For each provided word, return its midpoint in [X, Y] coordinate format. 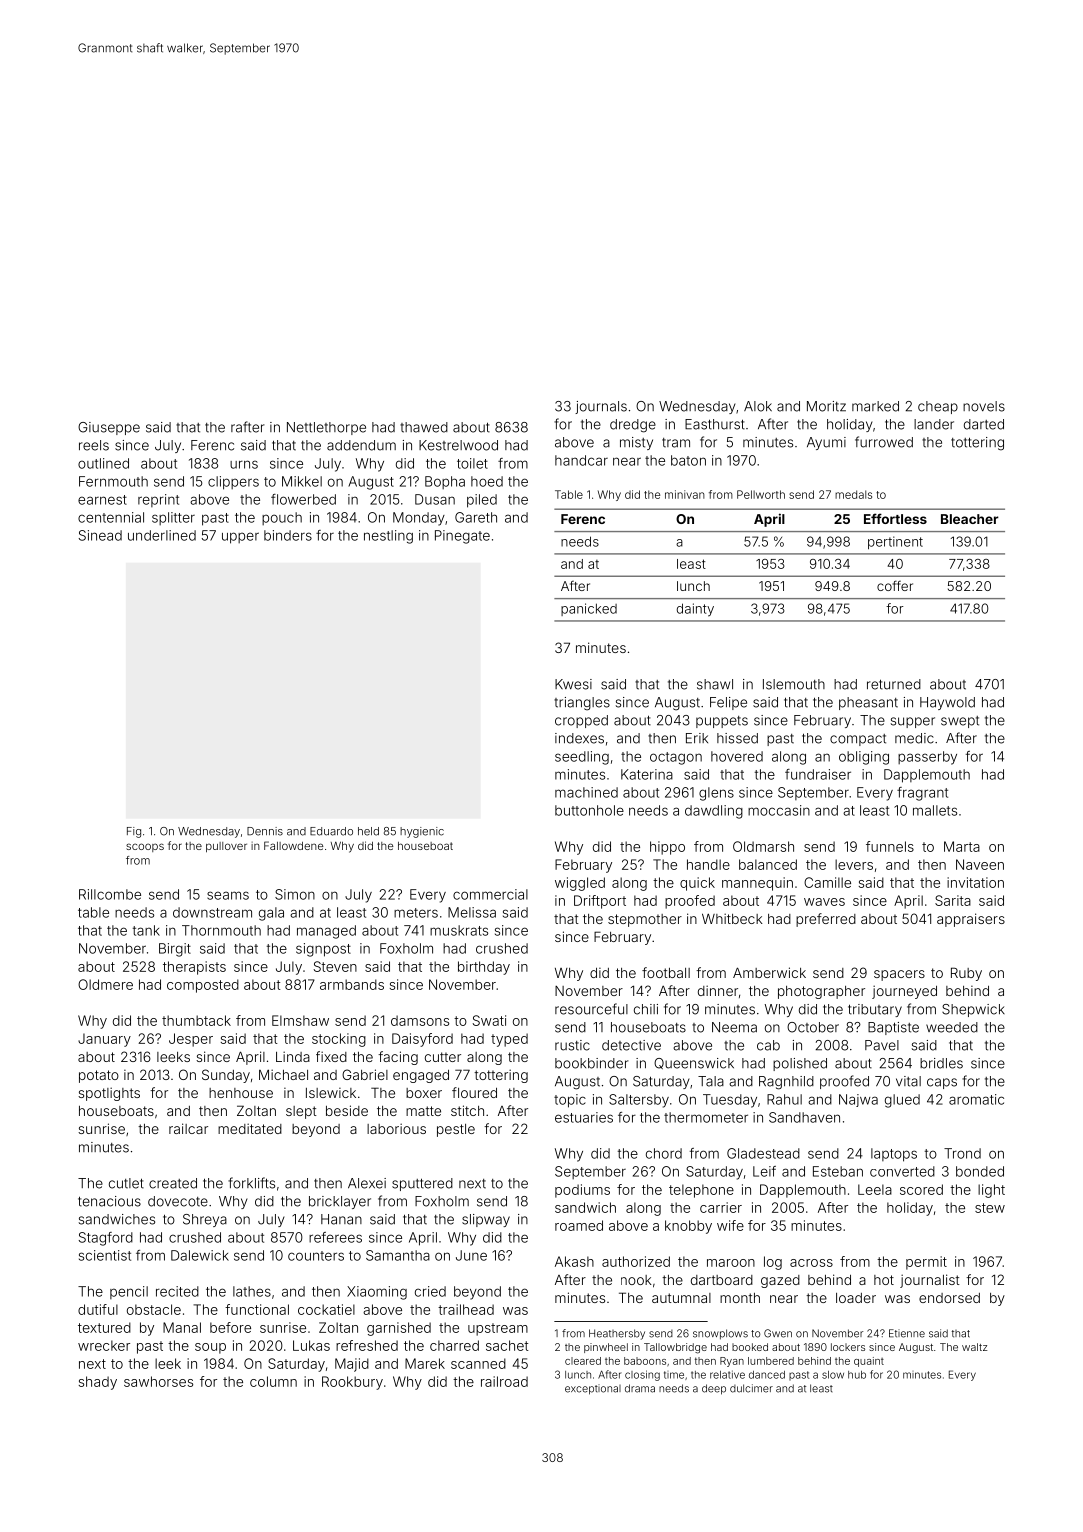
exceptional [593, 1389]
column [273, 1381]
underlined [162, 535]
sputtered [422, 1184]
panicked [589, 609]
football [666, 972]
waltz [974, 1347]
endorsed [949, 1298]
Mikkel [302, 481]
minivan [685, 494]
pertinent [895, 542]
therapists [194, 968]
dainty [695, 610]
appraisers [971, 920]
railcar [188, 1128]
